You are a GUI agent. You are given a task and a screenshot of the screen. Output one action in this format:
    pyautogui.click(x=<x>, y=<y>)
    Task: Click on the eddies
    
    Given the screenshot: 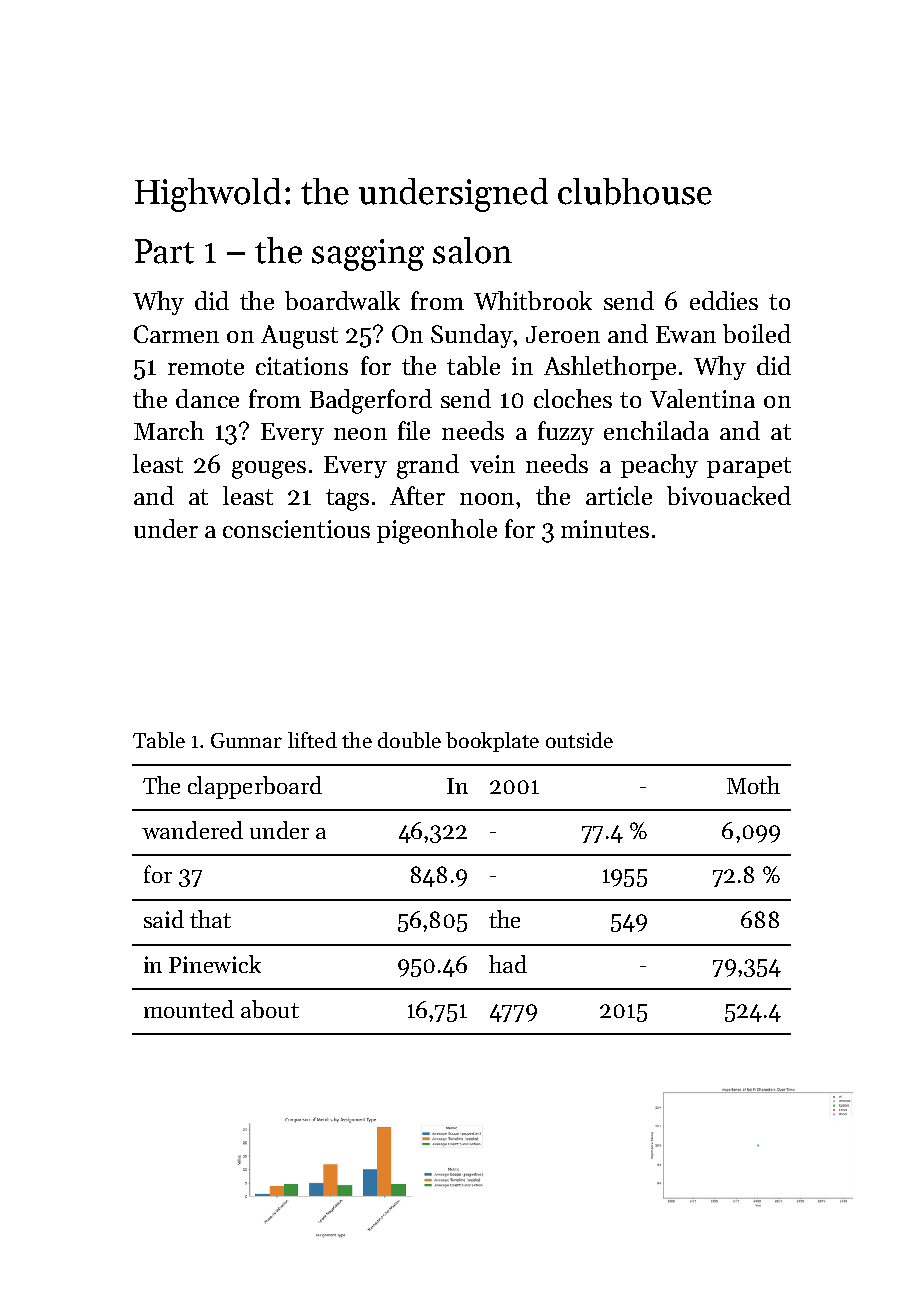 What is the action you would take?
    pyautogui.click(x=724, y=300)
